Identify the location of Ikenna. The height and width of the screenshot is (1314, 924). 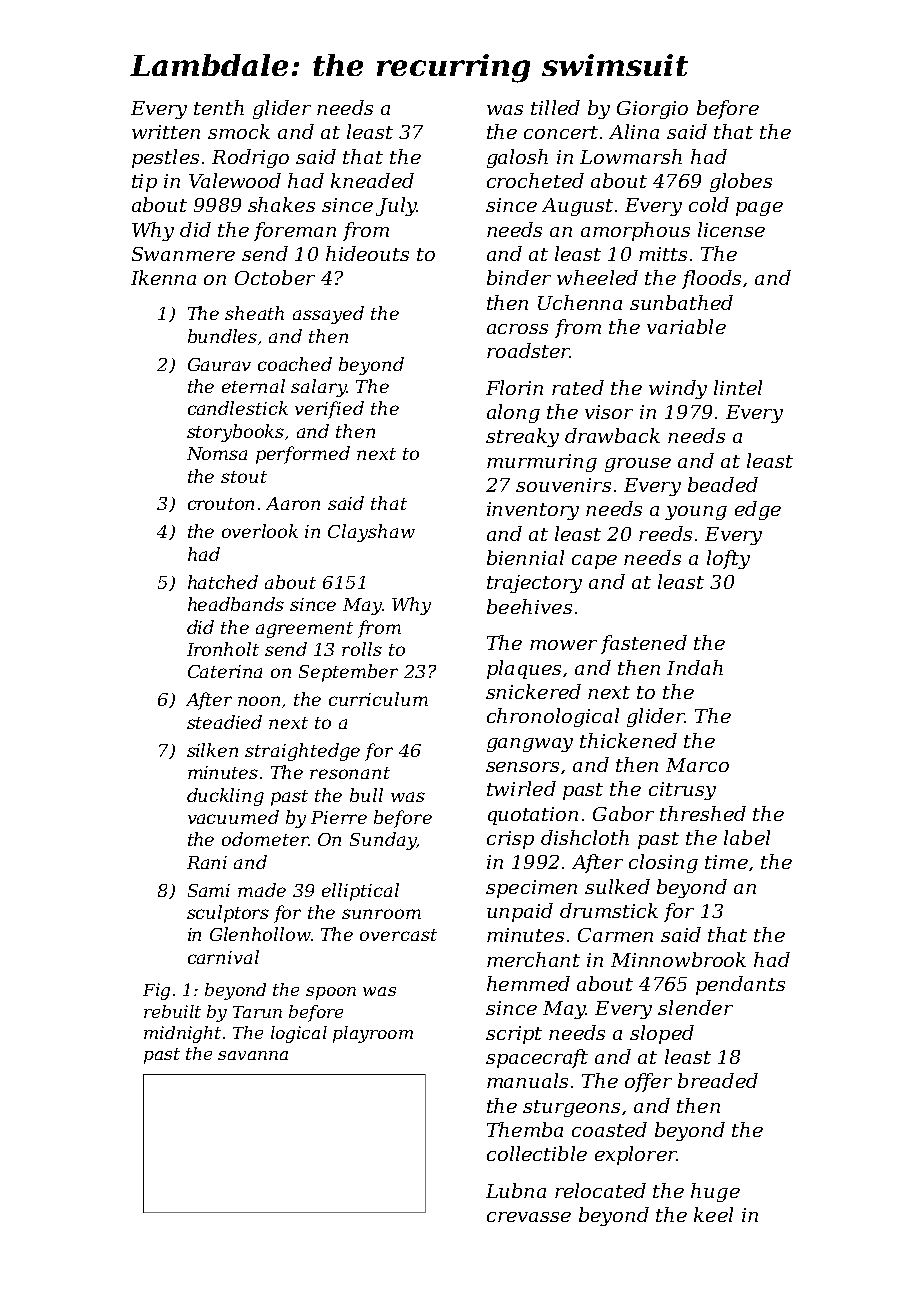
(163, 277).
